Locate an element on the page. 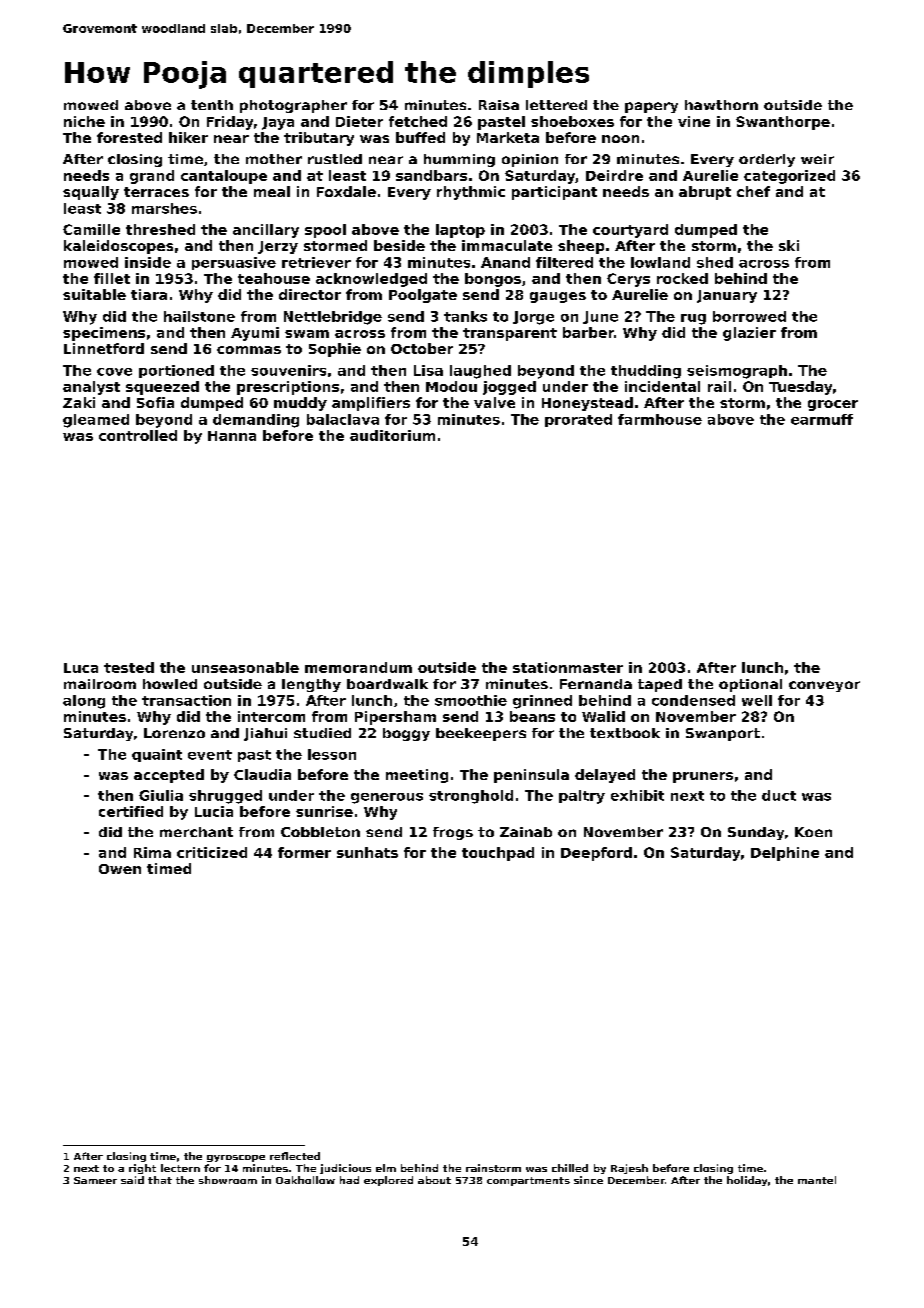 Image resolution: width=924 pixels, height=1308 pixels. Rajesh is located at coordinates (629, 1169).
